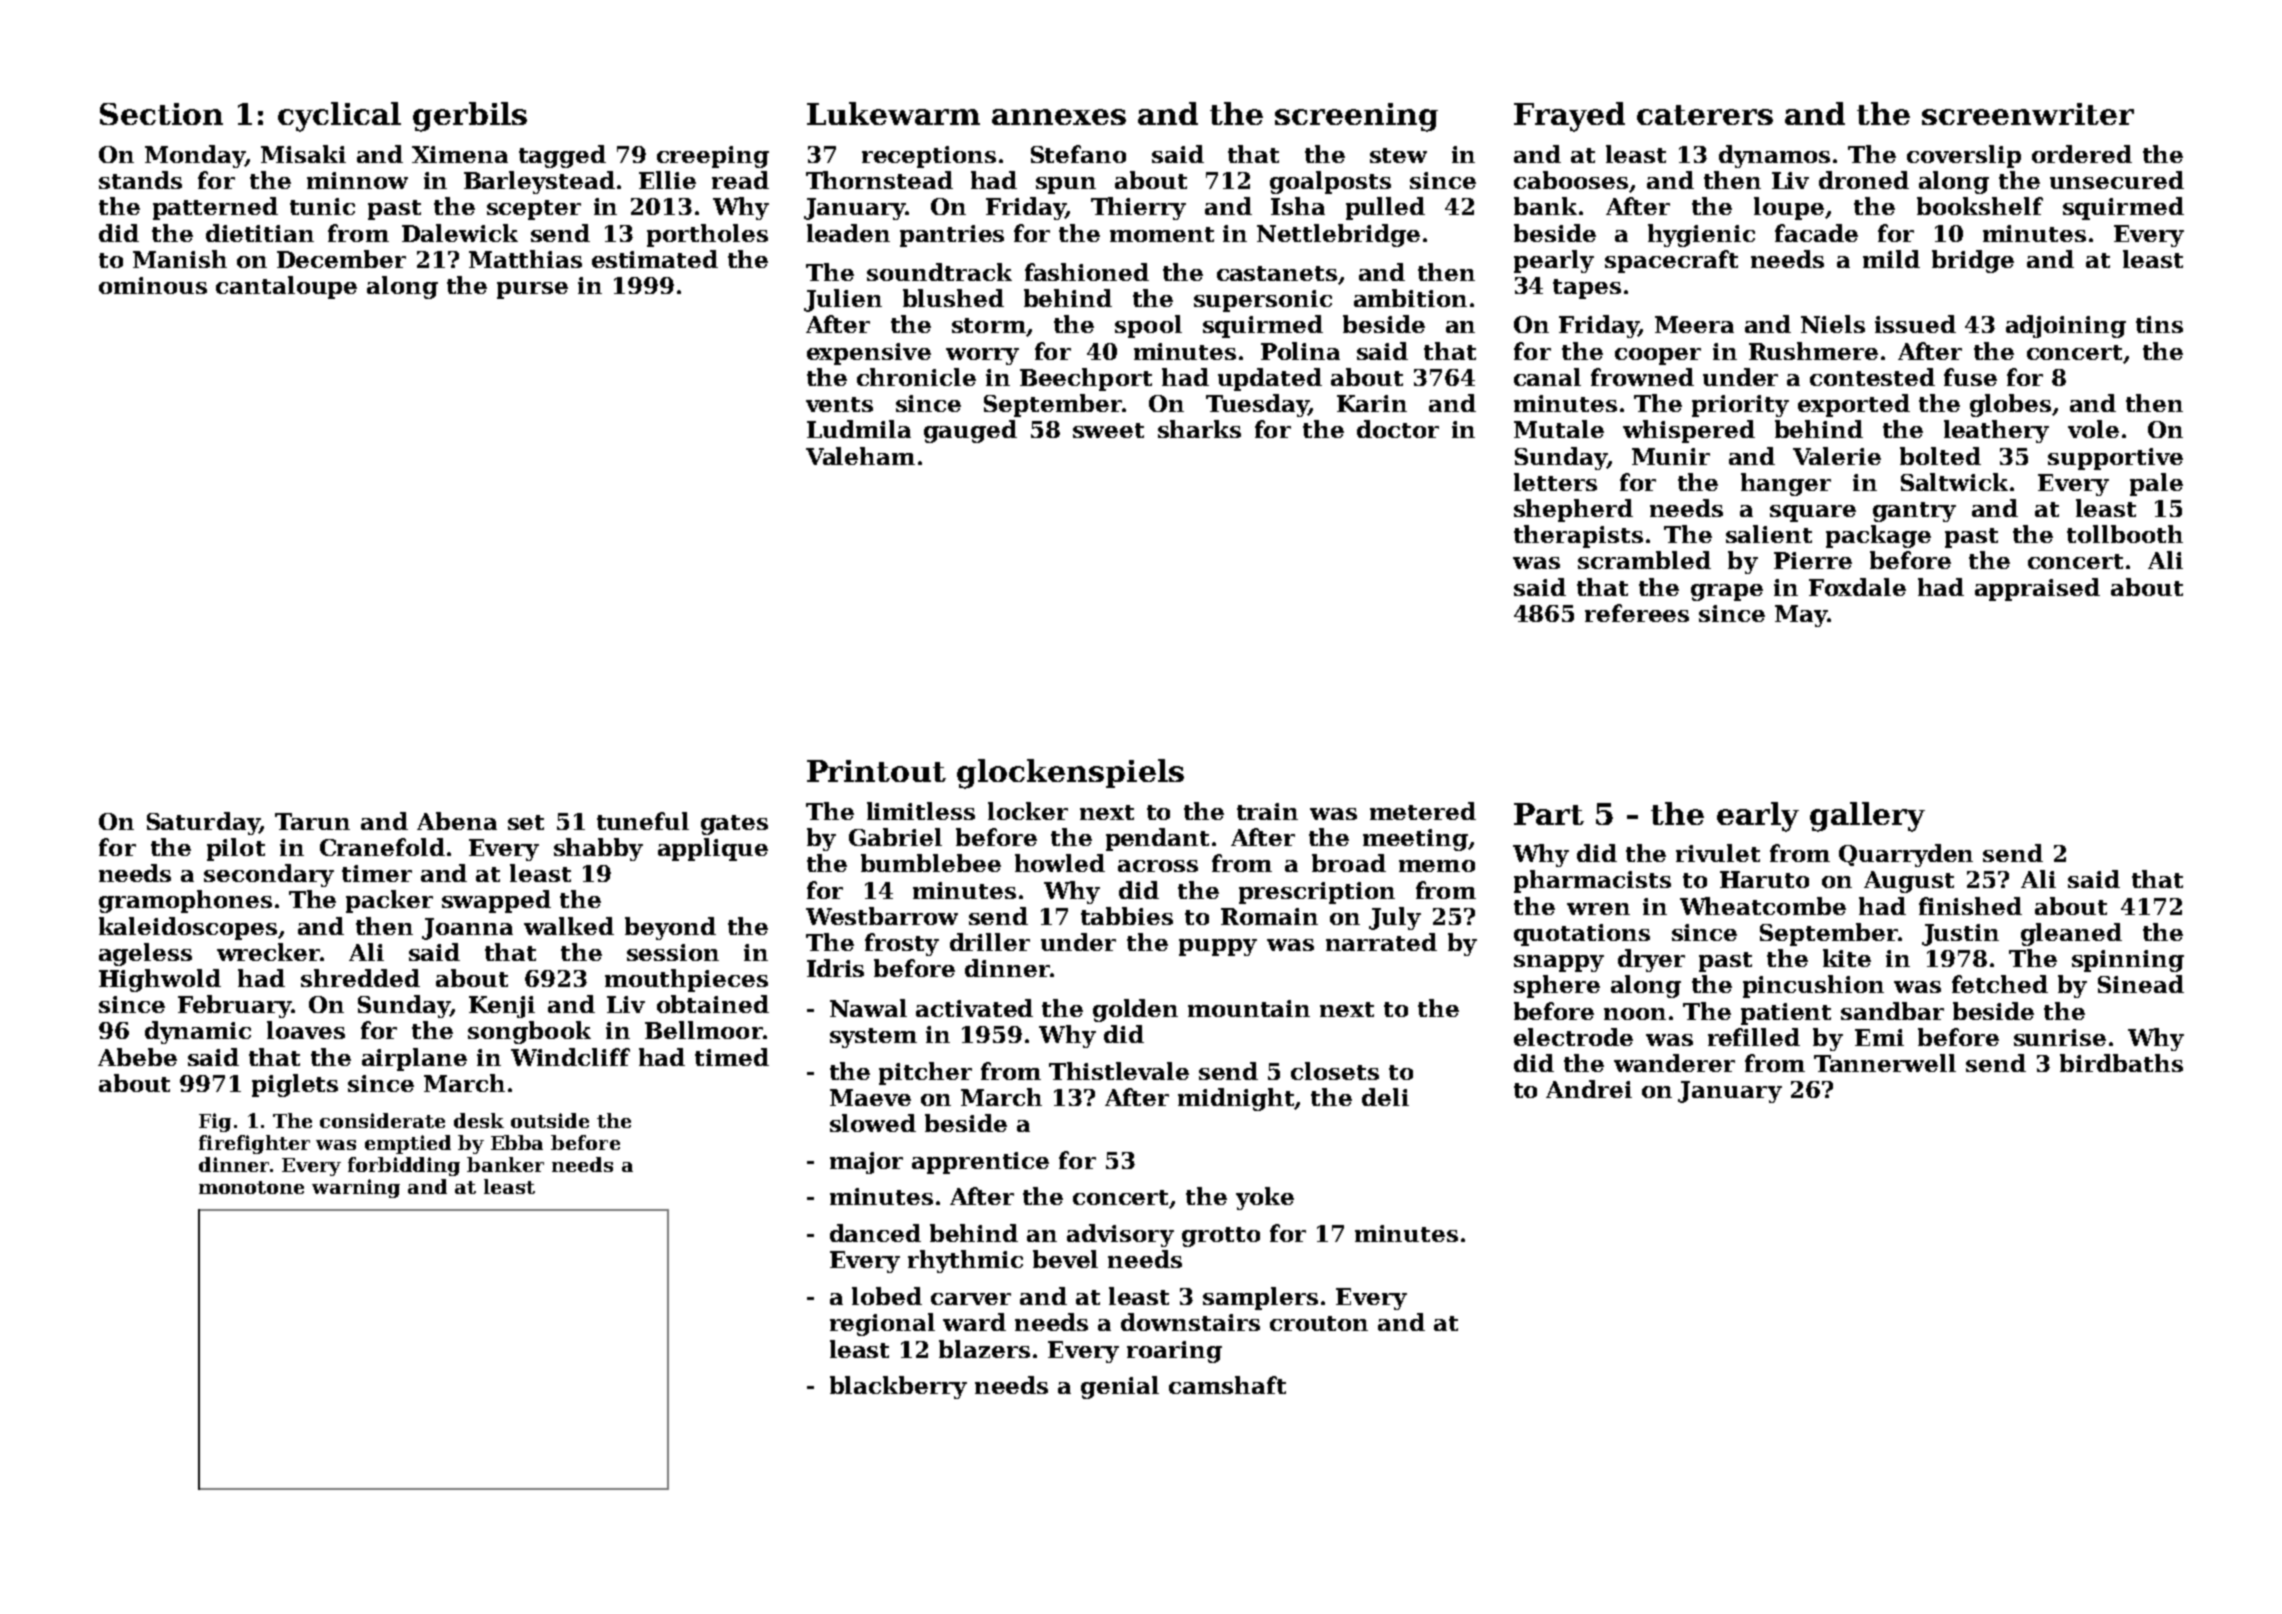 The width and height of the page is (2282, 1614). Describe the element at coordinates (686, 980) in the page. I see `mouthpieces` at that location.
